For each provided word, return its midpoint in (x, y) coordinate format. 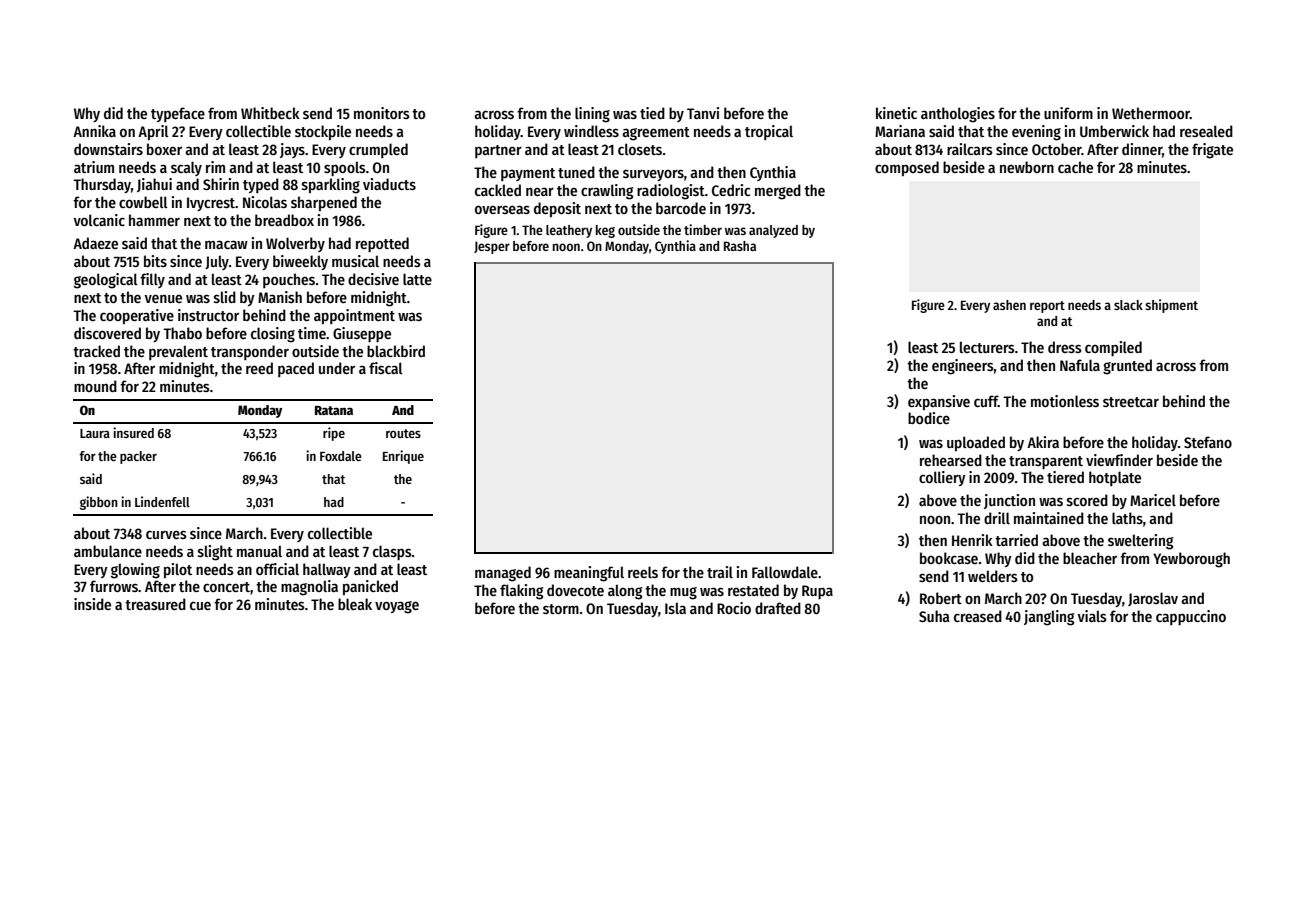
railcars (970, 149)
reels (643, 572)
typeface (178, 114)
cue (200, 605)
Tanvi (703, 113)
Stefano (1208, 442)
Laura (95, 433)
